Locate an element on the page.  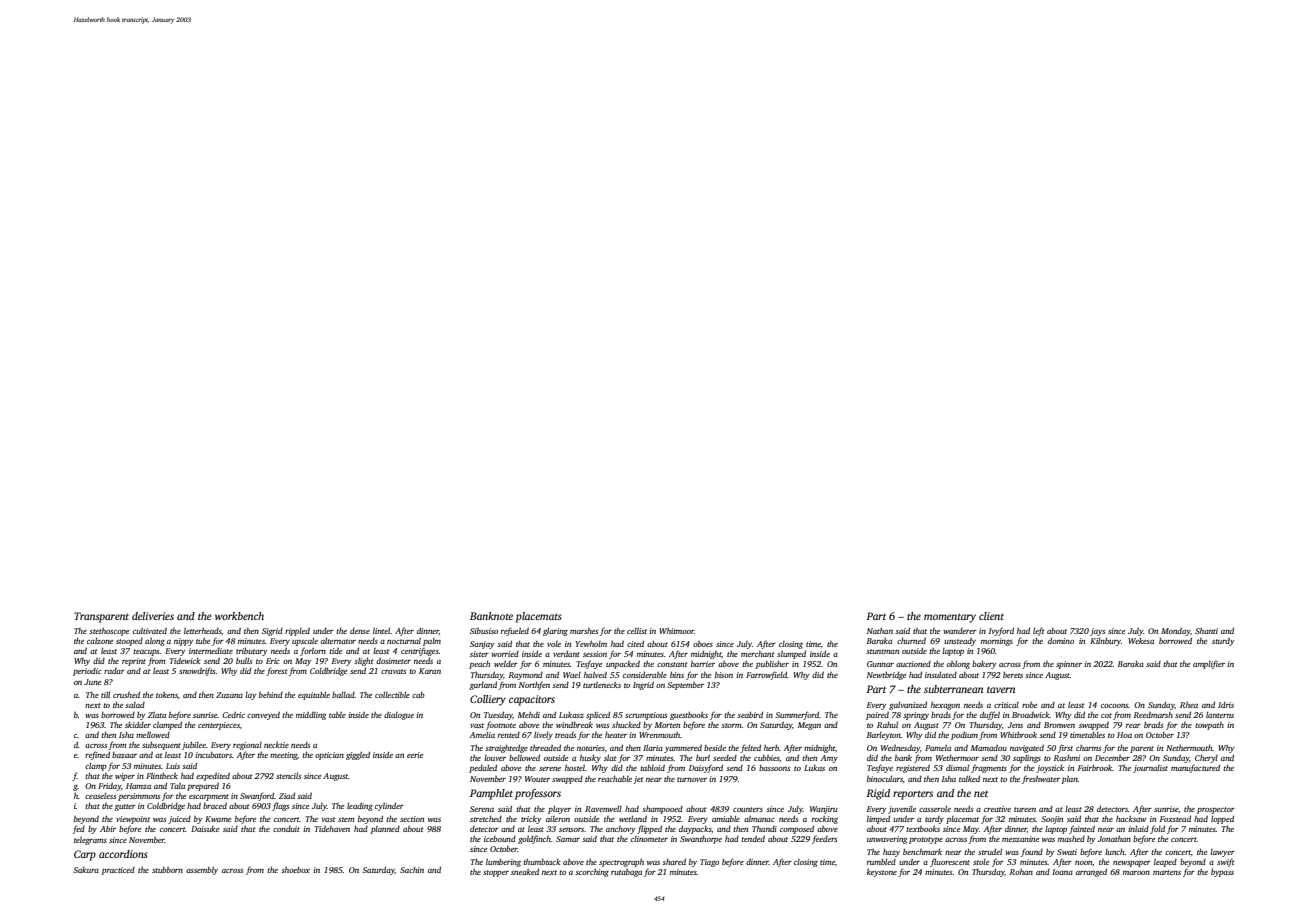
client is located at coordinates (991, 616).
